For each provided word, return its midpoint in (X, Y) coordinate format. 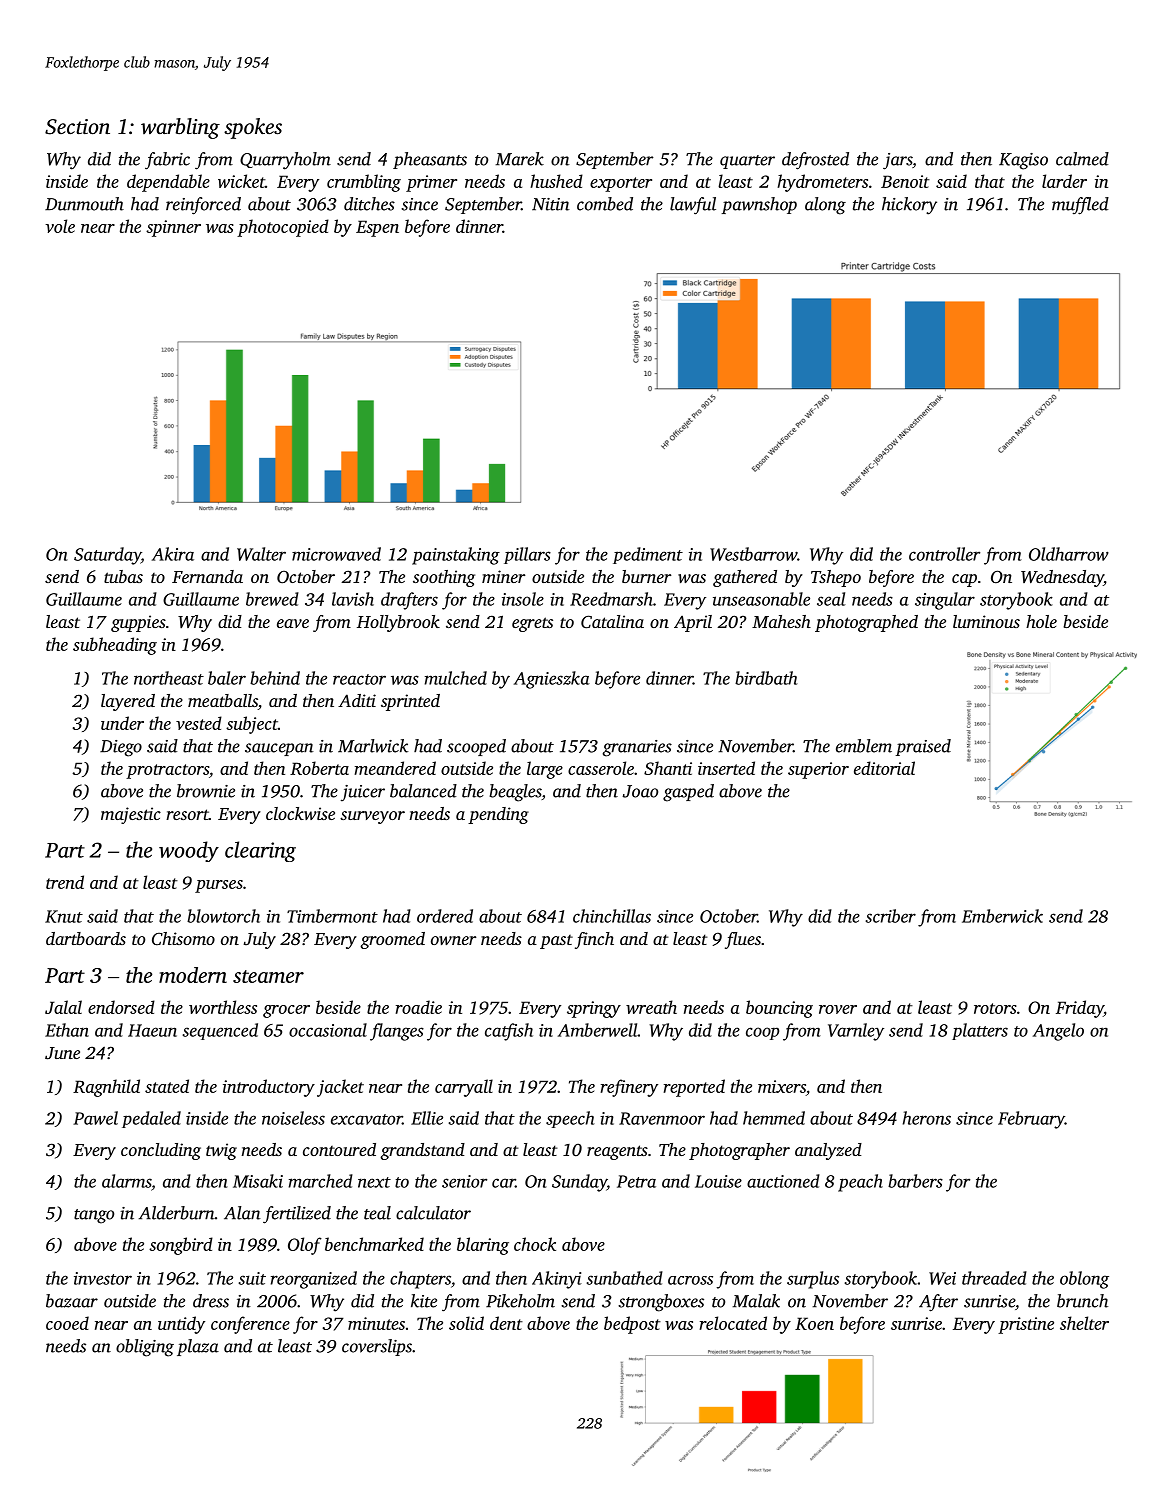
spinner (173, 228)
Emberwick (1002, 916)
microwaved (336, 554)
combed (605, 204)
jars (897, 161)
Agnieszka (552, 680)
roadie (419, 1007)
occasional (328, 1030)
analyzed (828, 1151)
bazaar (72, 1301)
